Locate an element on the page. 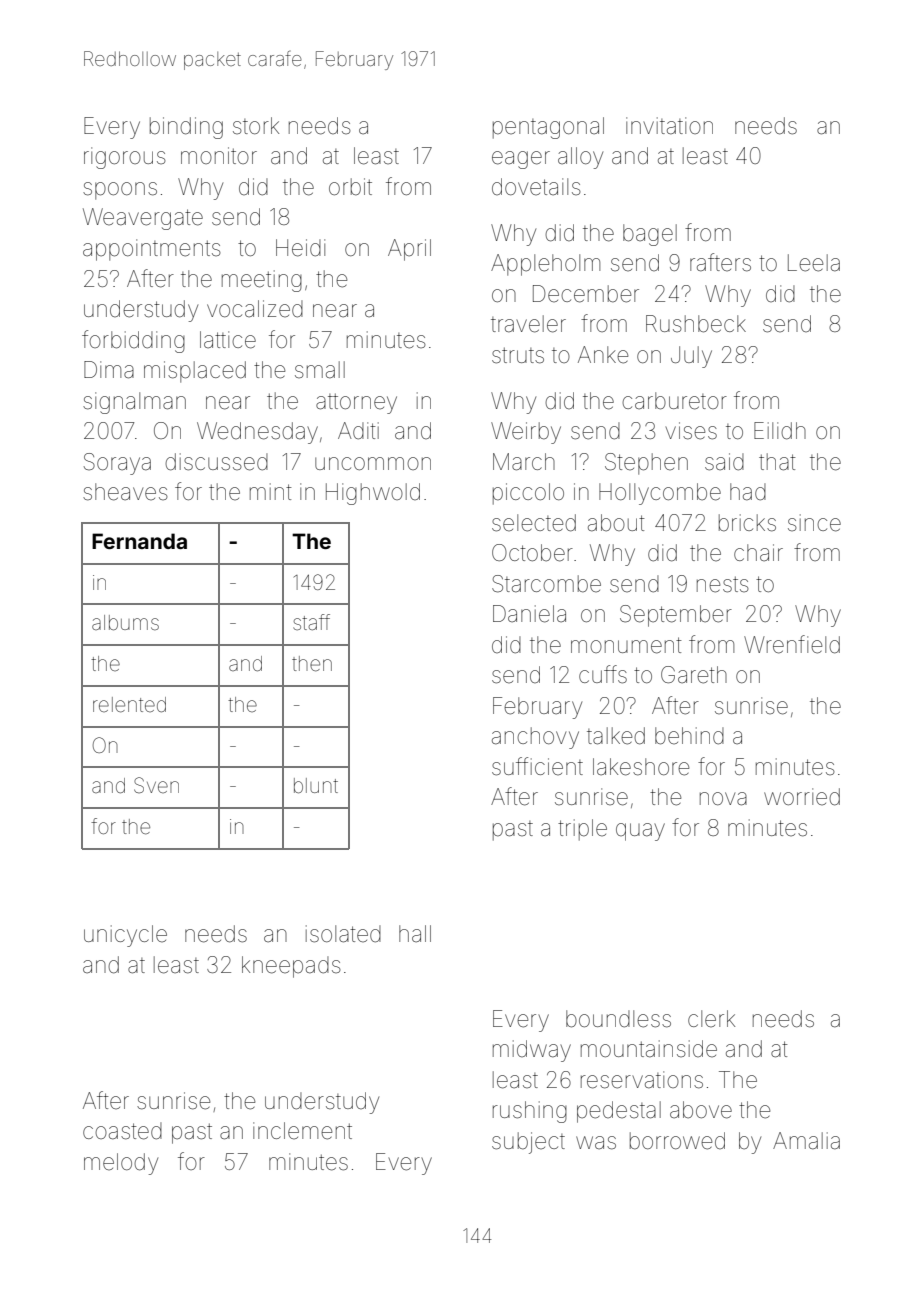 Image resolution: width=924 pixels, height=1311 pixels. Wrenfield is located at coordinates (792, 644).
